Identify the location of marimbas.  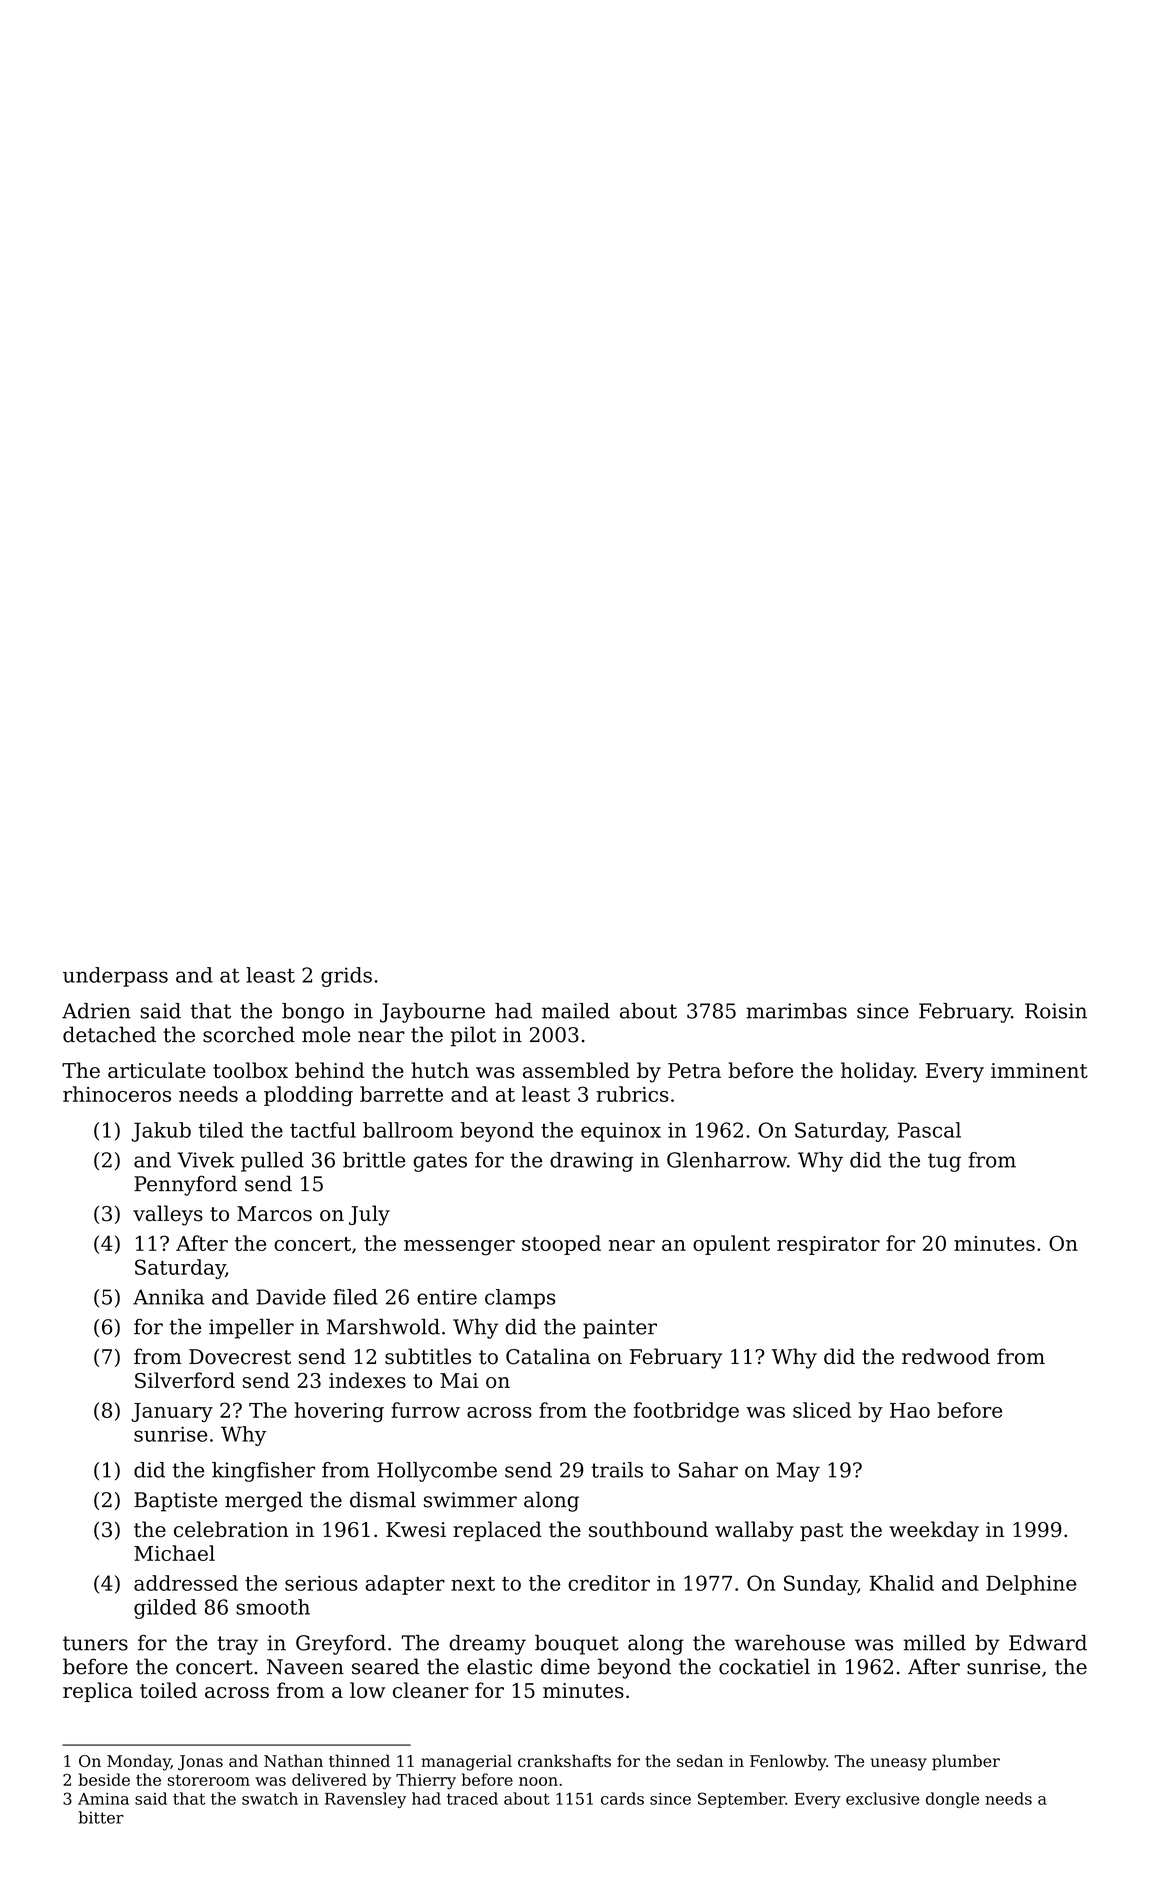
(796, 1011).
